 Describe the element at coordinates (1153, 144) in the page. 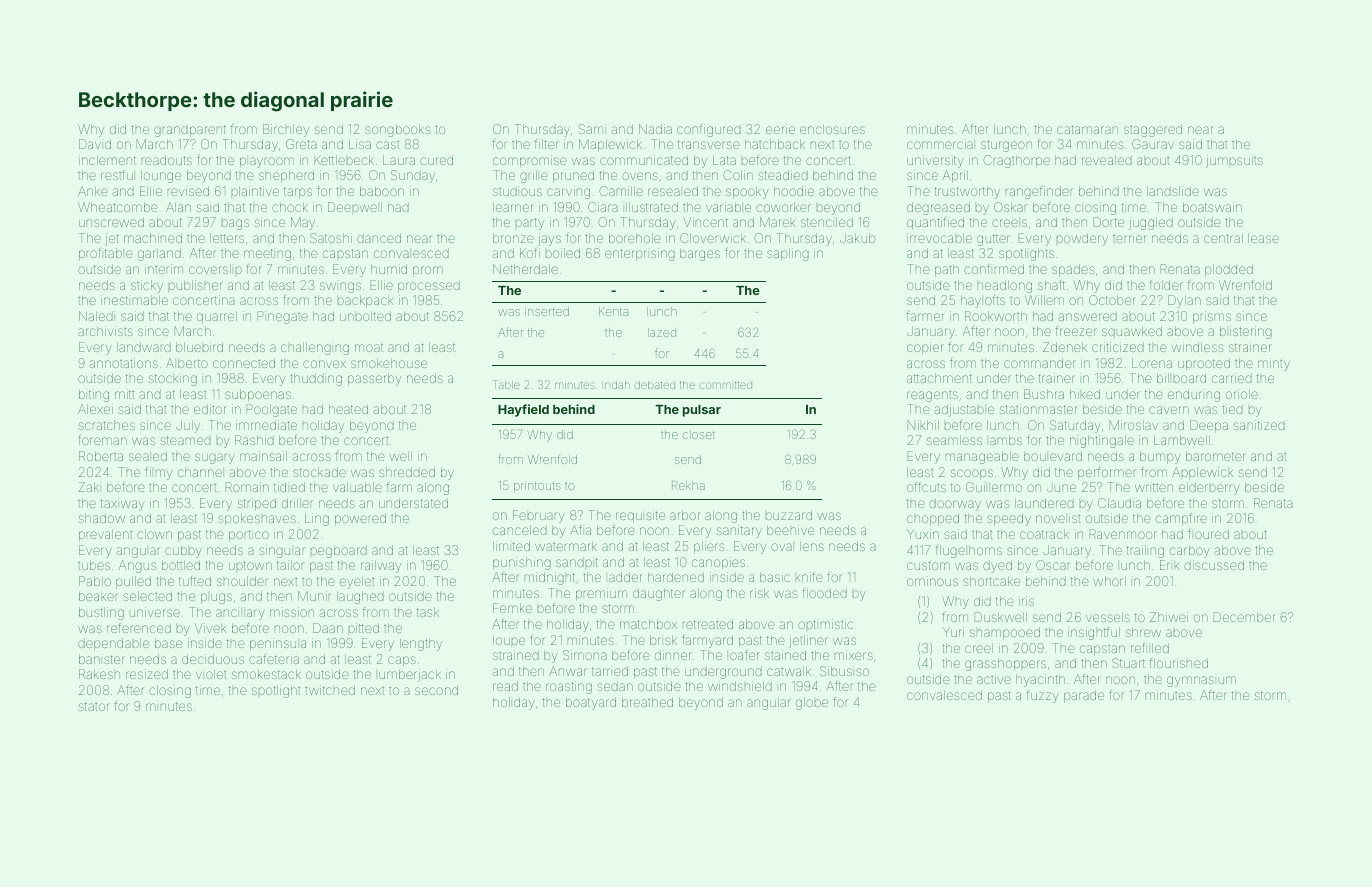

I see `Gaurav` at that location.
